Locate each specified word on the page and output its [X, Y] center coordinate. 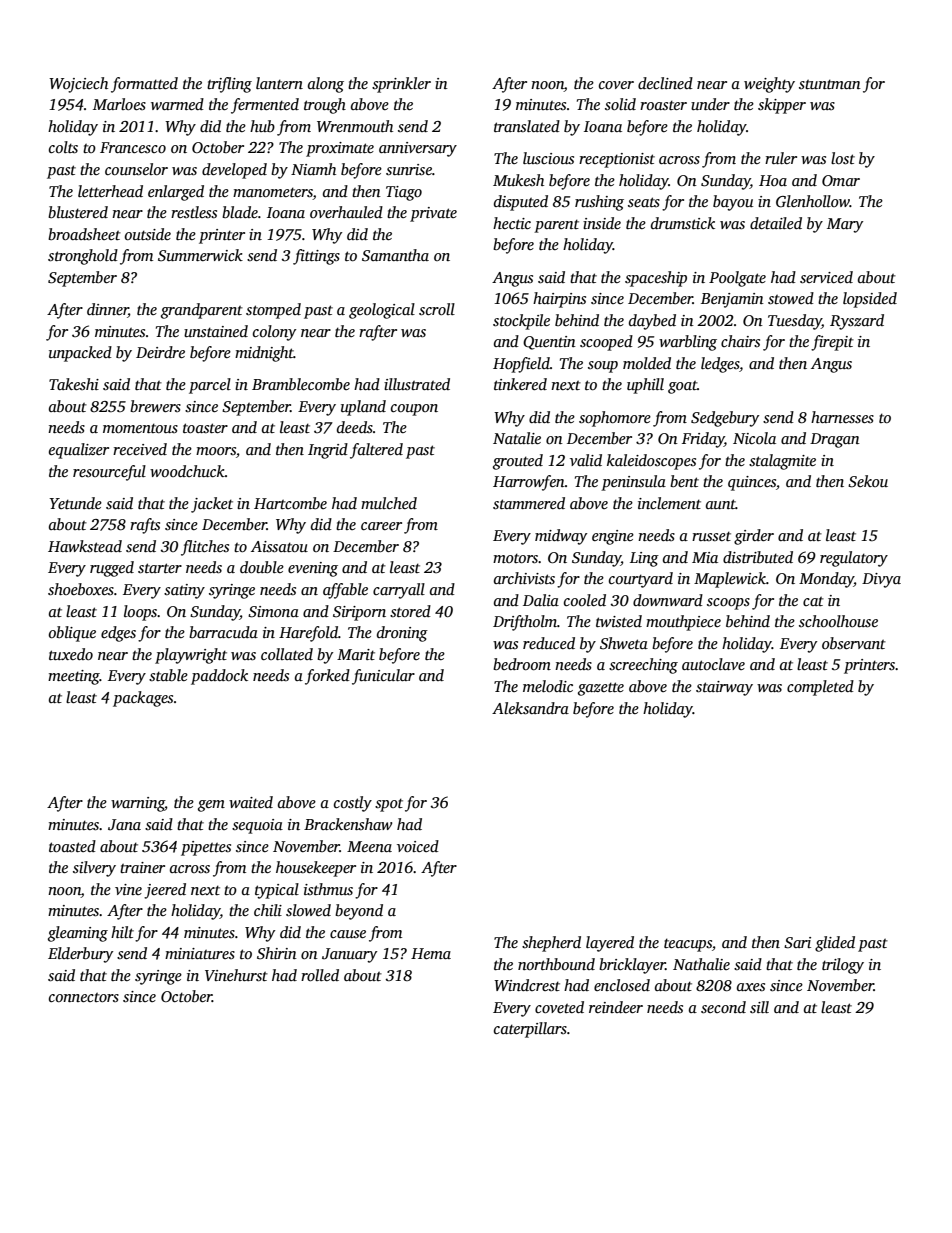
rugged [112, 569]
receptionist [617, 160]
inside [602, 223]
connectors [84, 997]
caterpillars [530, 1030]
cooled [585, 600]
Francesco [133, 147]
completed [820, 688]
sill [759, 1007]
